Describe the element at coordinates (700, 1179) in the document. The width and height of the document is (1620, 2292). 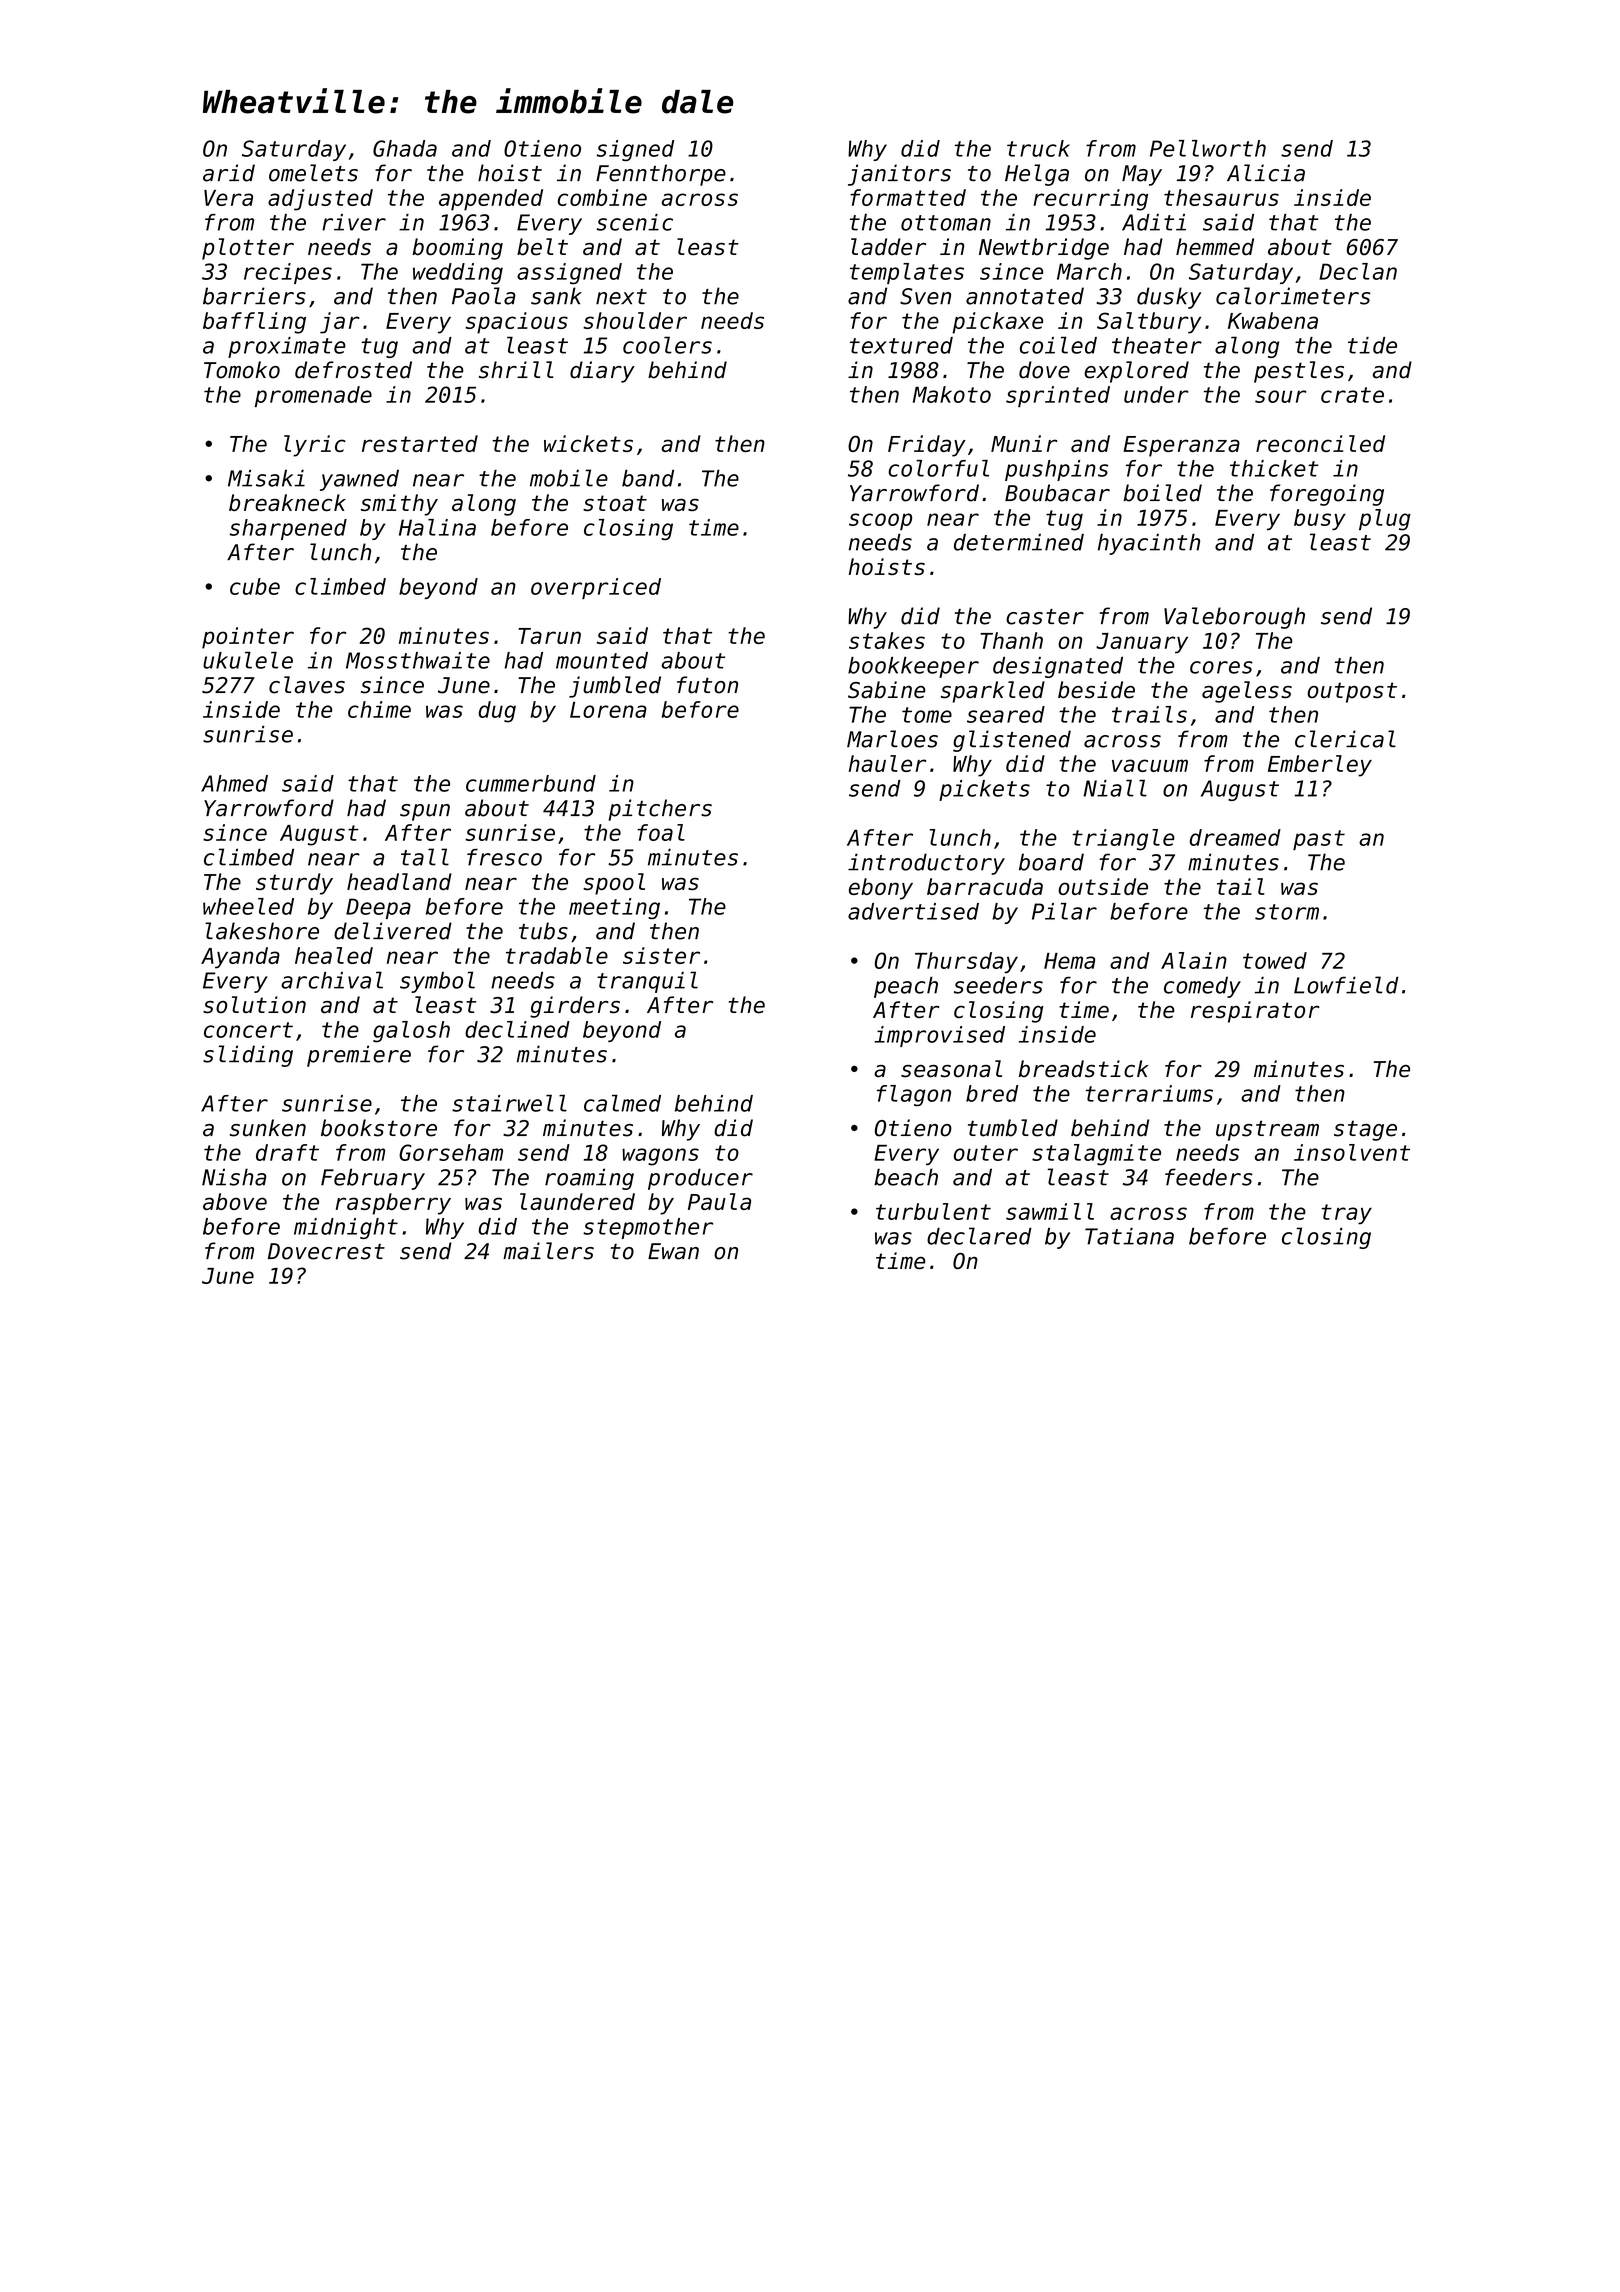
I see `producer` at that location.
